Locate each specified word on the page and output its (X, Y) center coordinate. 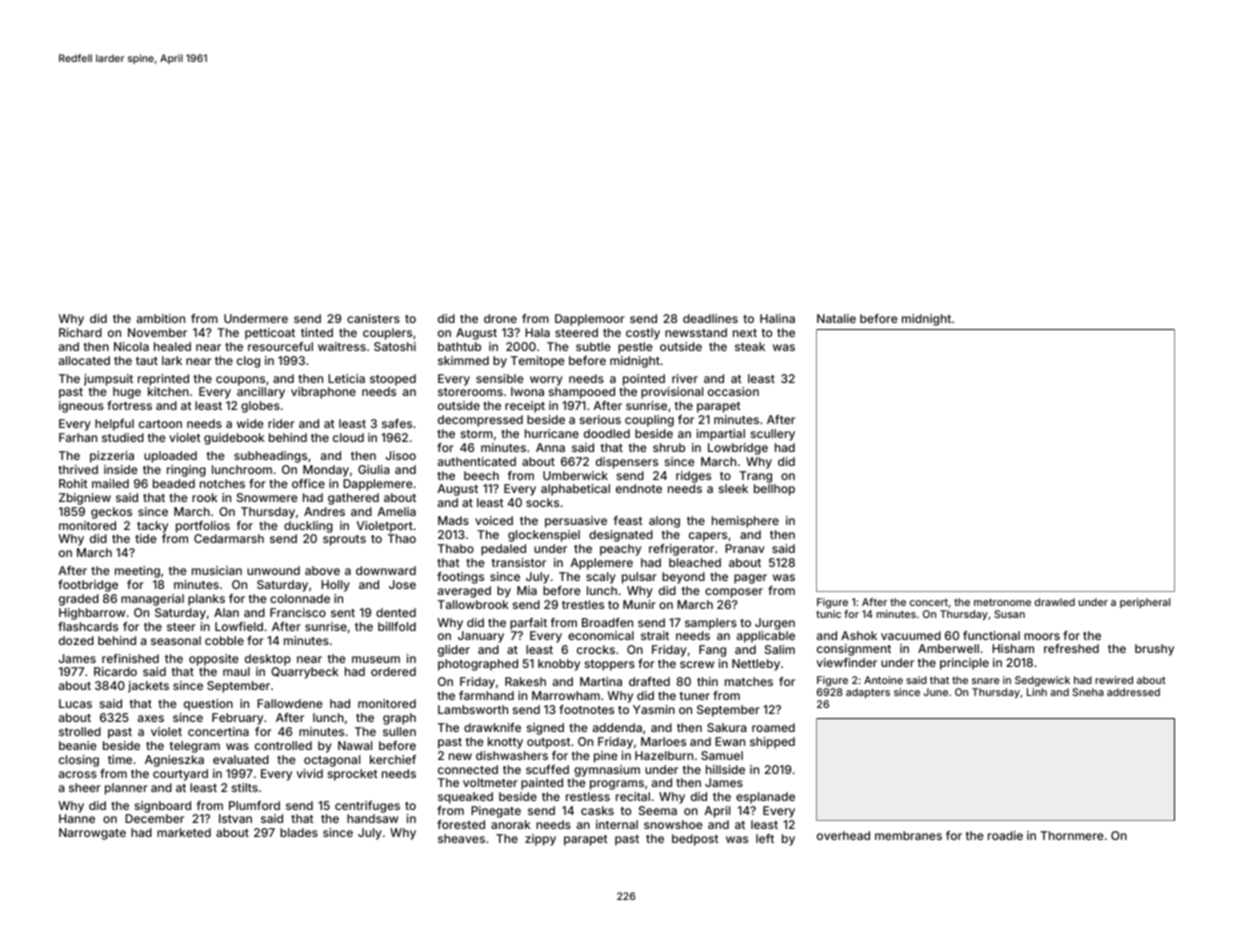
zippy (540, 840)
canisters (373, 318)
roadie (1005, 835)
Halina (777, 318)
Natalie (836, 318)
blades (299, 832)
